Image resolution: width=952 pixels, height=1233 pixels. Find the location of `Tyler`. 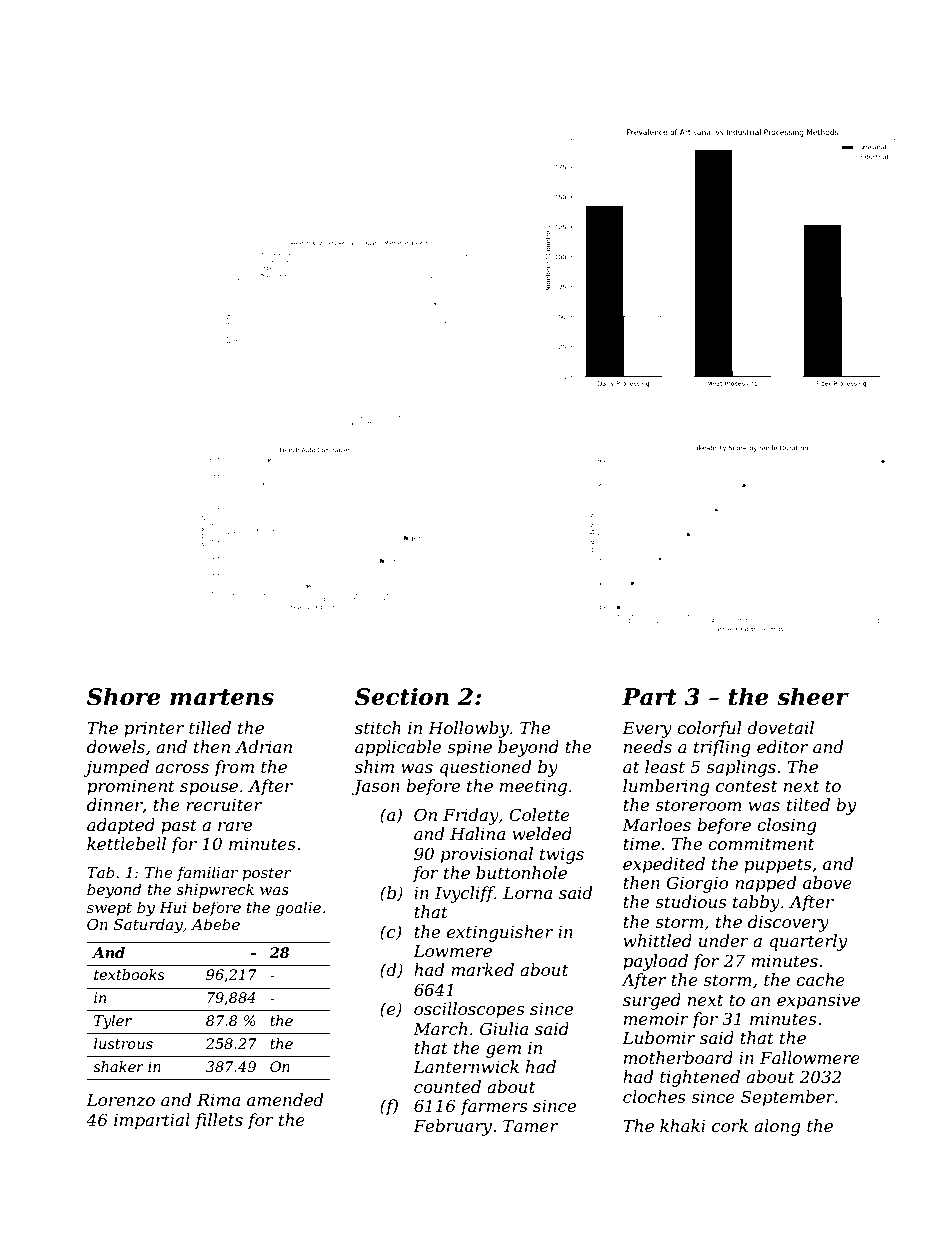

Tyler is located at coordinates (113, 1022).
